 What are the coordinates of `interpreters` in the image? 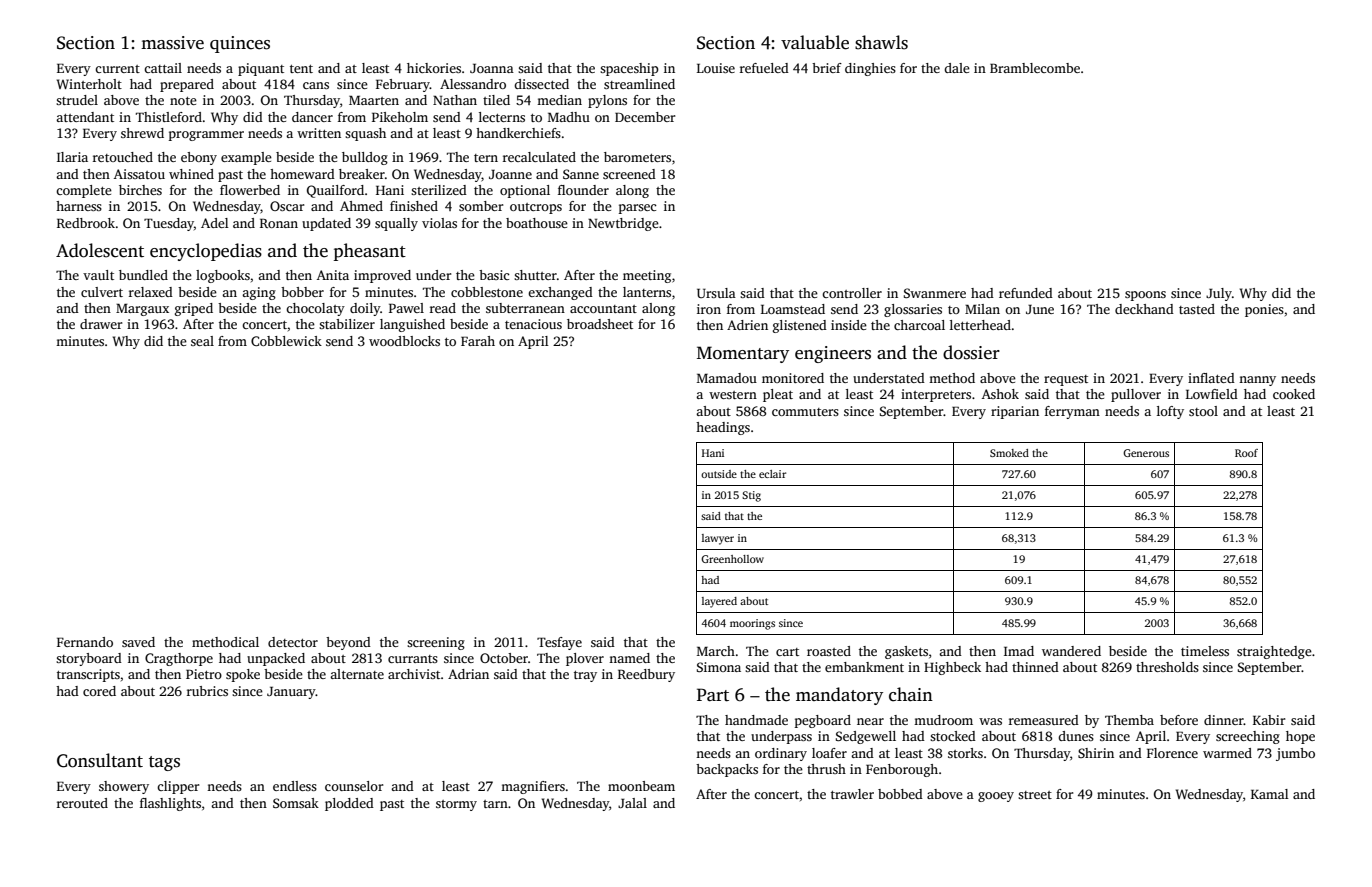 It's located at (936, 395).
